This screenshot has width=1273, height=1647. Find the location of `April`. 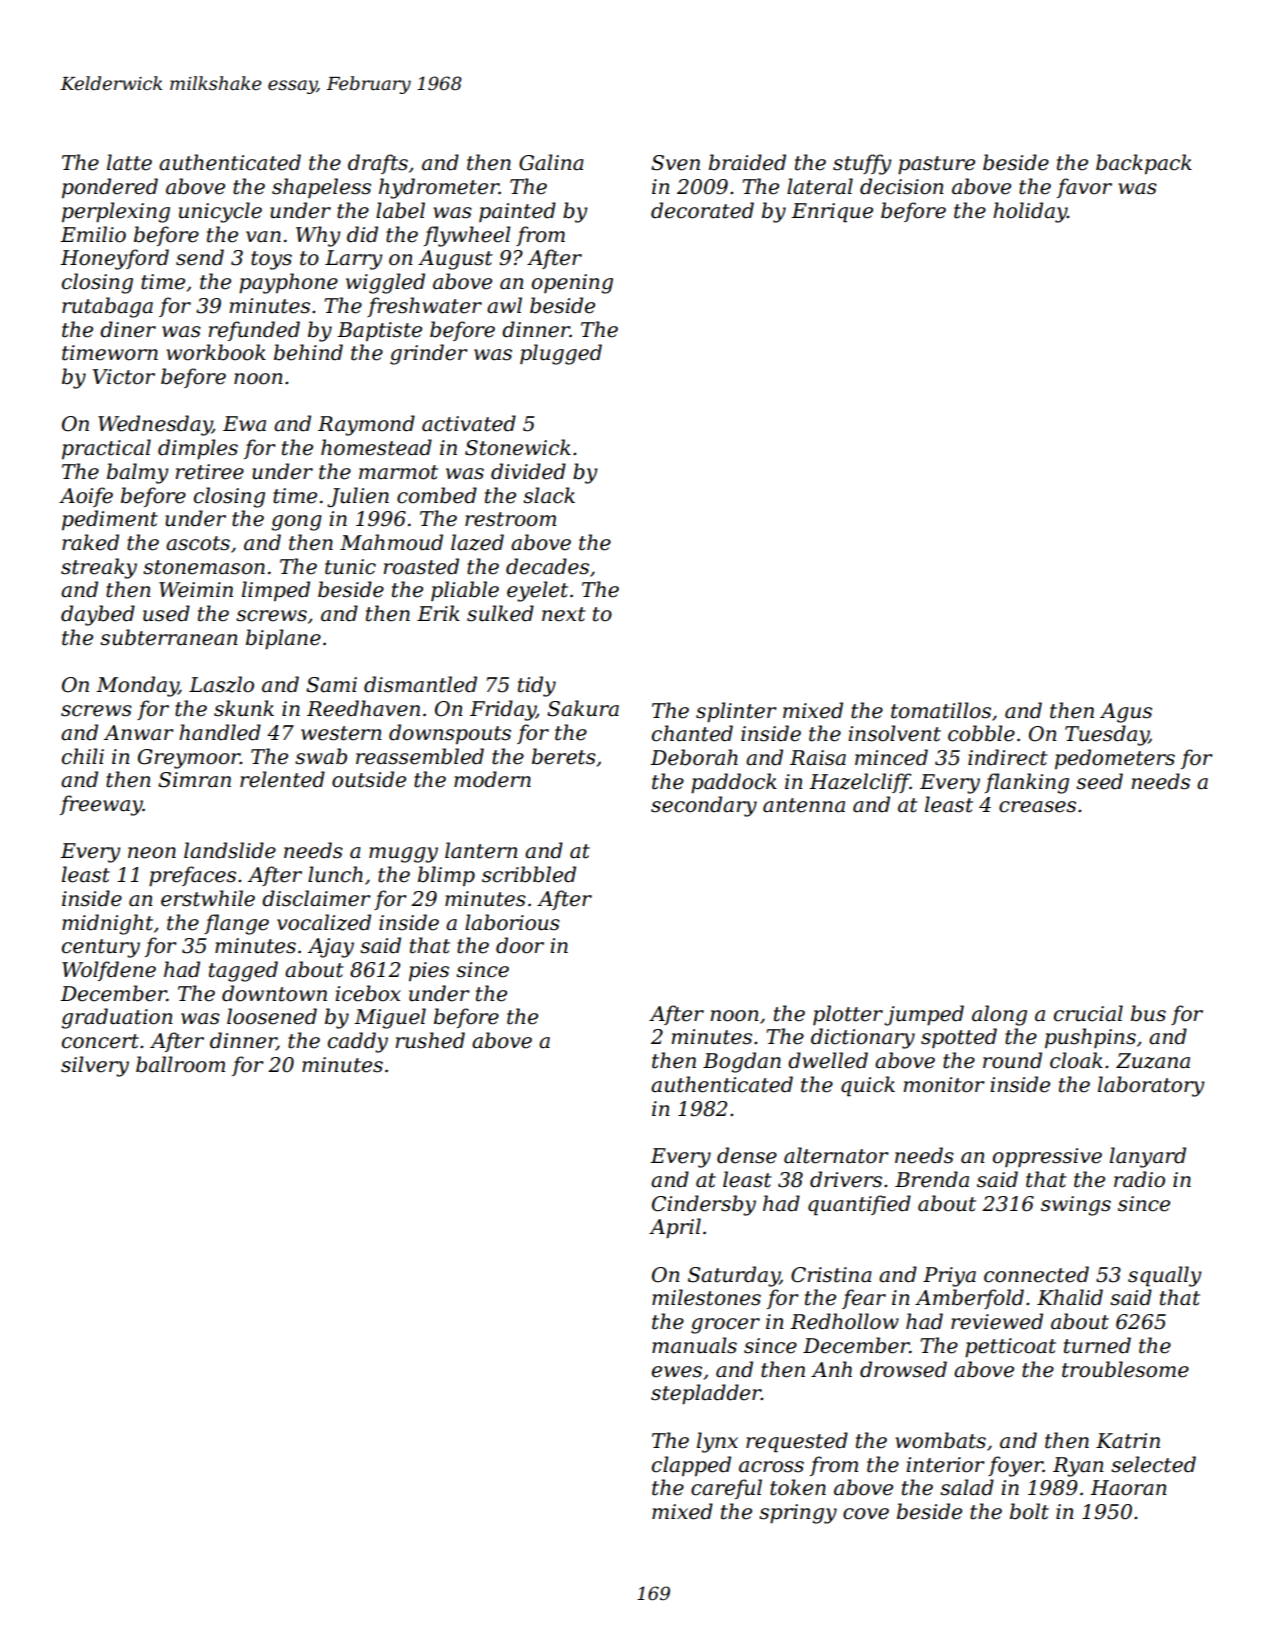

April is located at coordinates (675, 1228).
